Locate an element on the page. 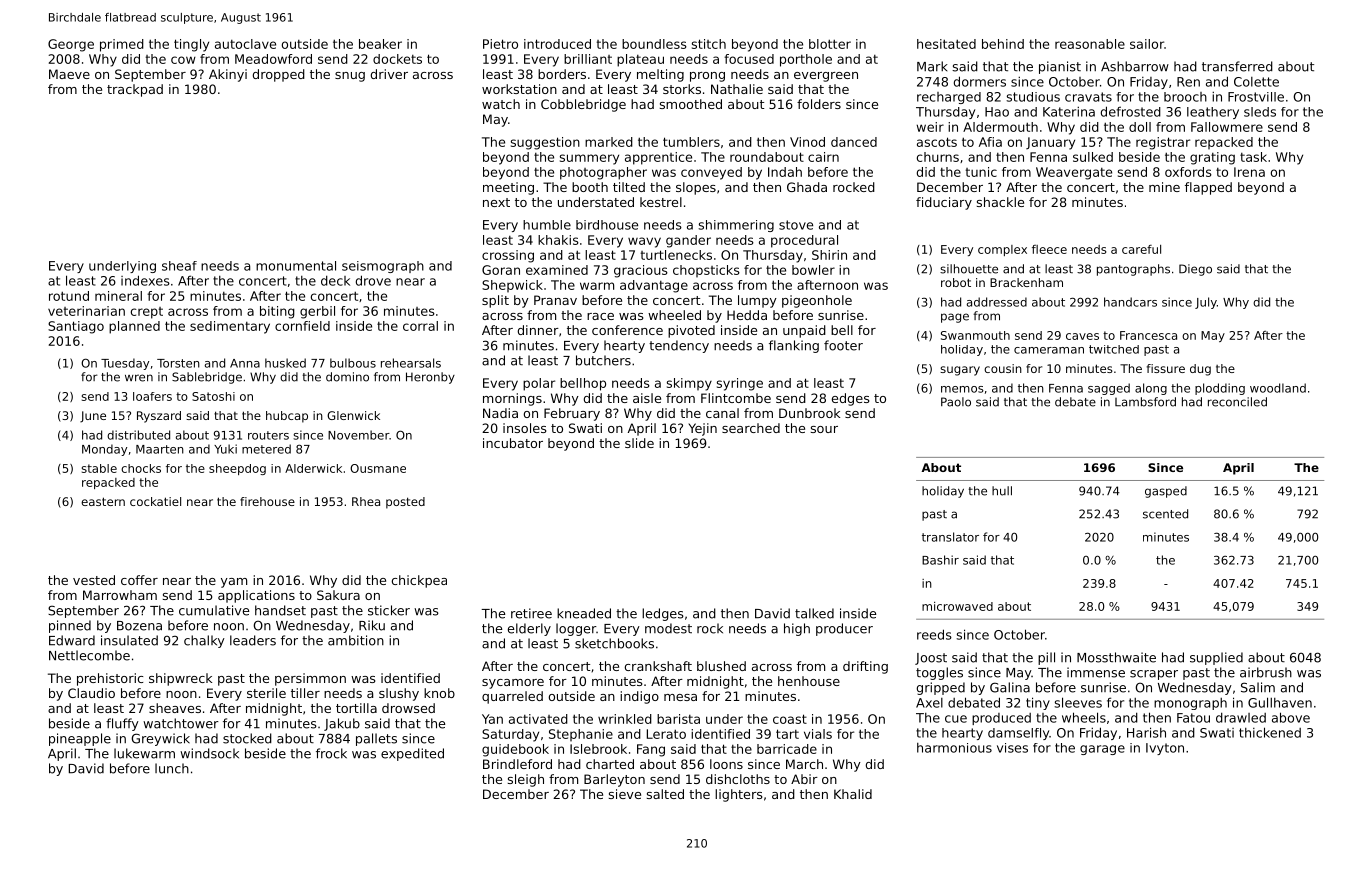  behind is located at coordinates (1003, 44).
